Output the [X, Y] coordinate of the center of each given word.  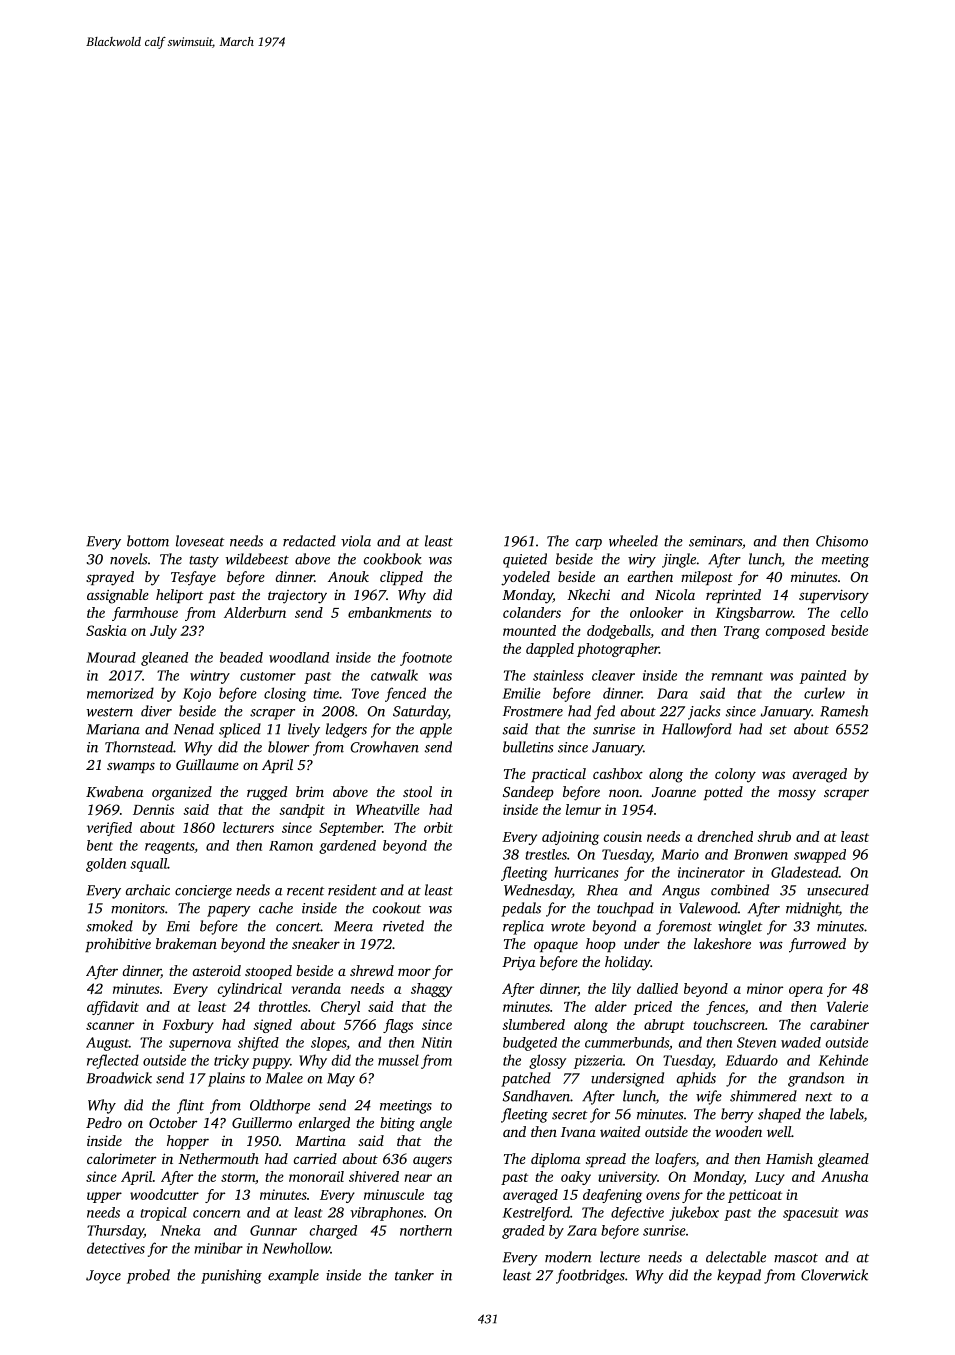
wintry [210, 677]
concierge [203, 892]
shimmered [763, 1096]
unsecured [838, 890]
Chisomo [842, 541]
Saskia [106, 630]
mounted [529, 630]
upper [104, 1197]
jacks [704, 712]
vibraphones [386, 1214]
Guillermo [262, 1122]
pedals [521, 909]
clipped [401, 578]
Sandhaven [536, 1096]
